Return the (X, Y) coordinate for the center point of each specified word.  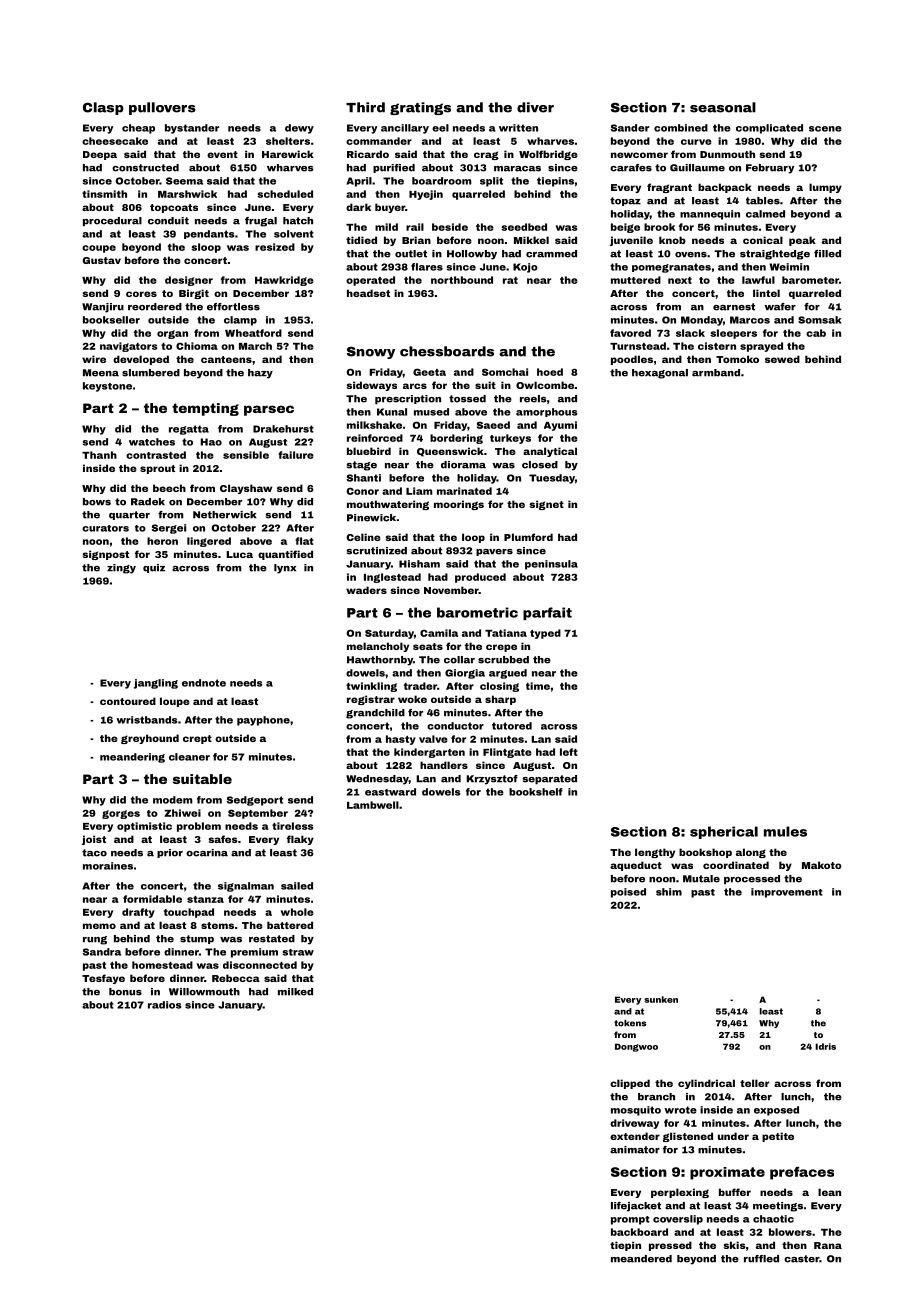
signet (546, 505)
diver (535, 107)
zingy (121, 569)
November (451, 590)
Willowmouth (204, 992)
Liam (419, 491)
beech (169, 488)
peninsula (551, 565)
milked (295, 992)
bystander (192, 129)
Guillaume (697, 168)
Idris (825, 1046)
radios (165, 1005)
